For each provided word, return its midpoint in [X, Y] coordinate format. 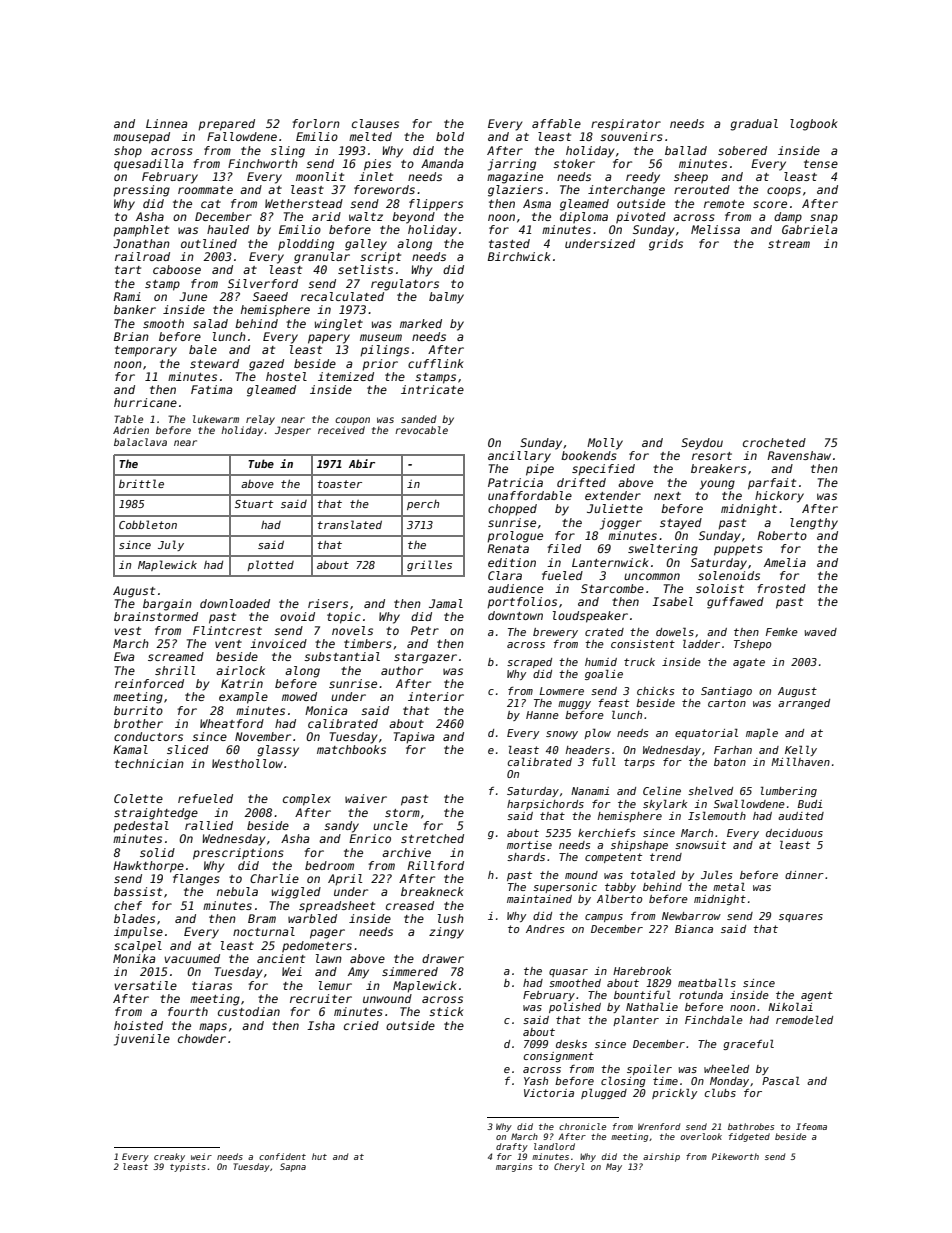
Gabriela [810, 229]
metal [729, 887]
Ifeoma [811, 1126]
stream [789, 244]
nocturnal [264, 931]
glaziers [515, 191]
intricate [432, 389]
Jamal [446, 603]
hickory [779, 497]
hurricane [145, 402]
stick [446, 1011]
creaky [169, 1157]
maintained [539, 899]
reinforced [149, 683]
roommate [205, 190]
